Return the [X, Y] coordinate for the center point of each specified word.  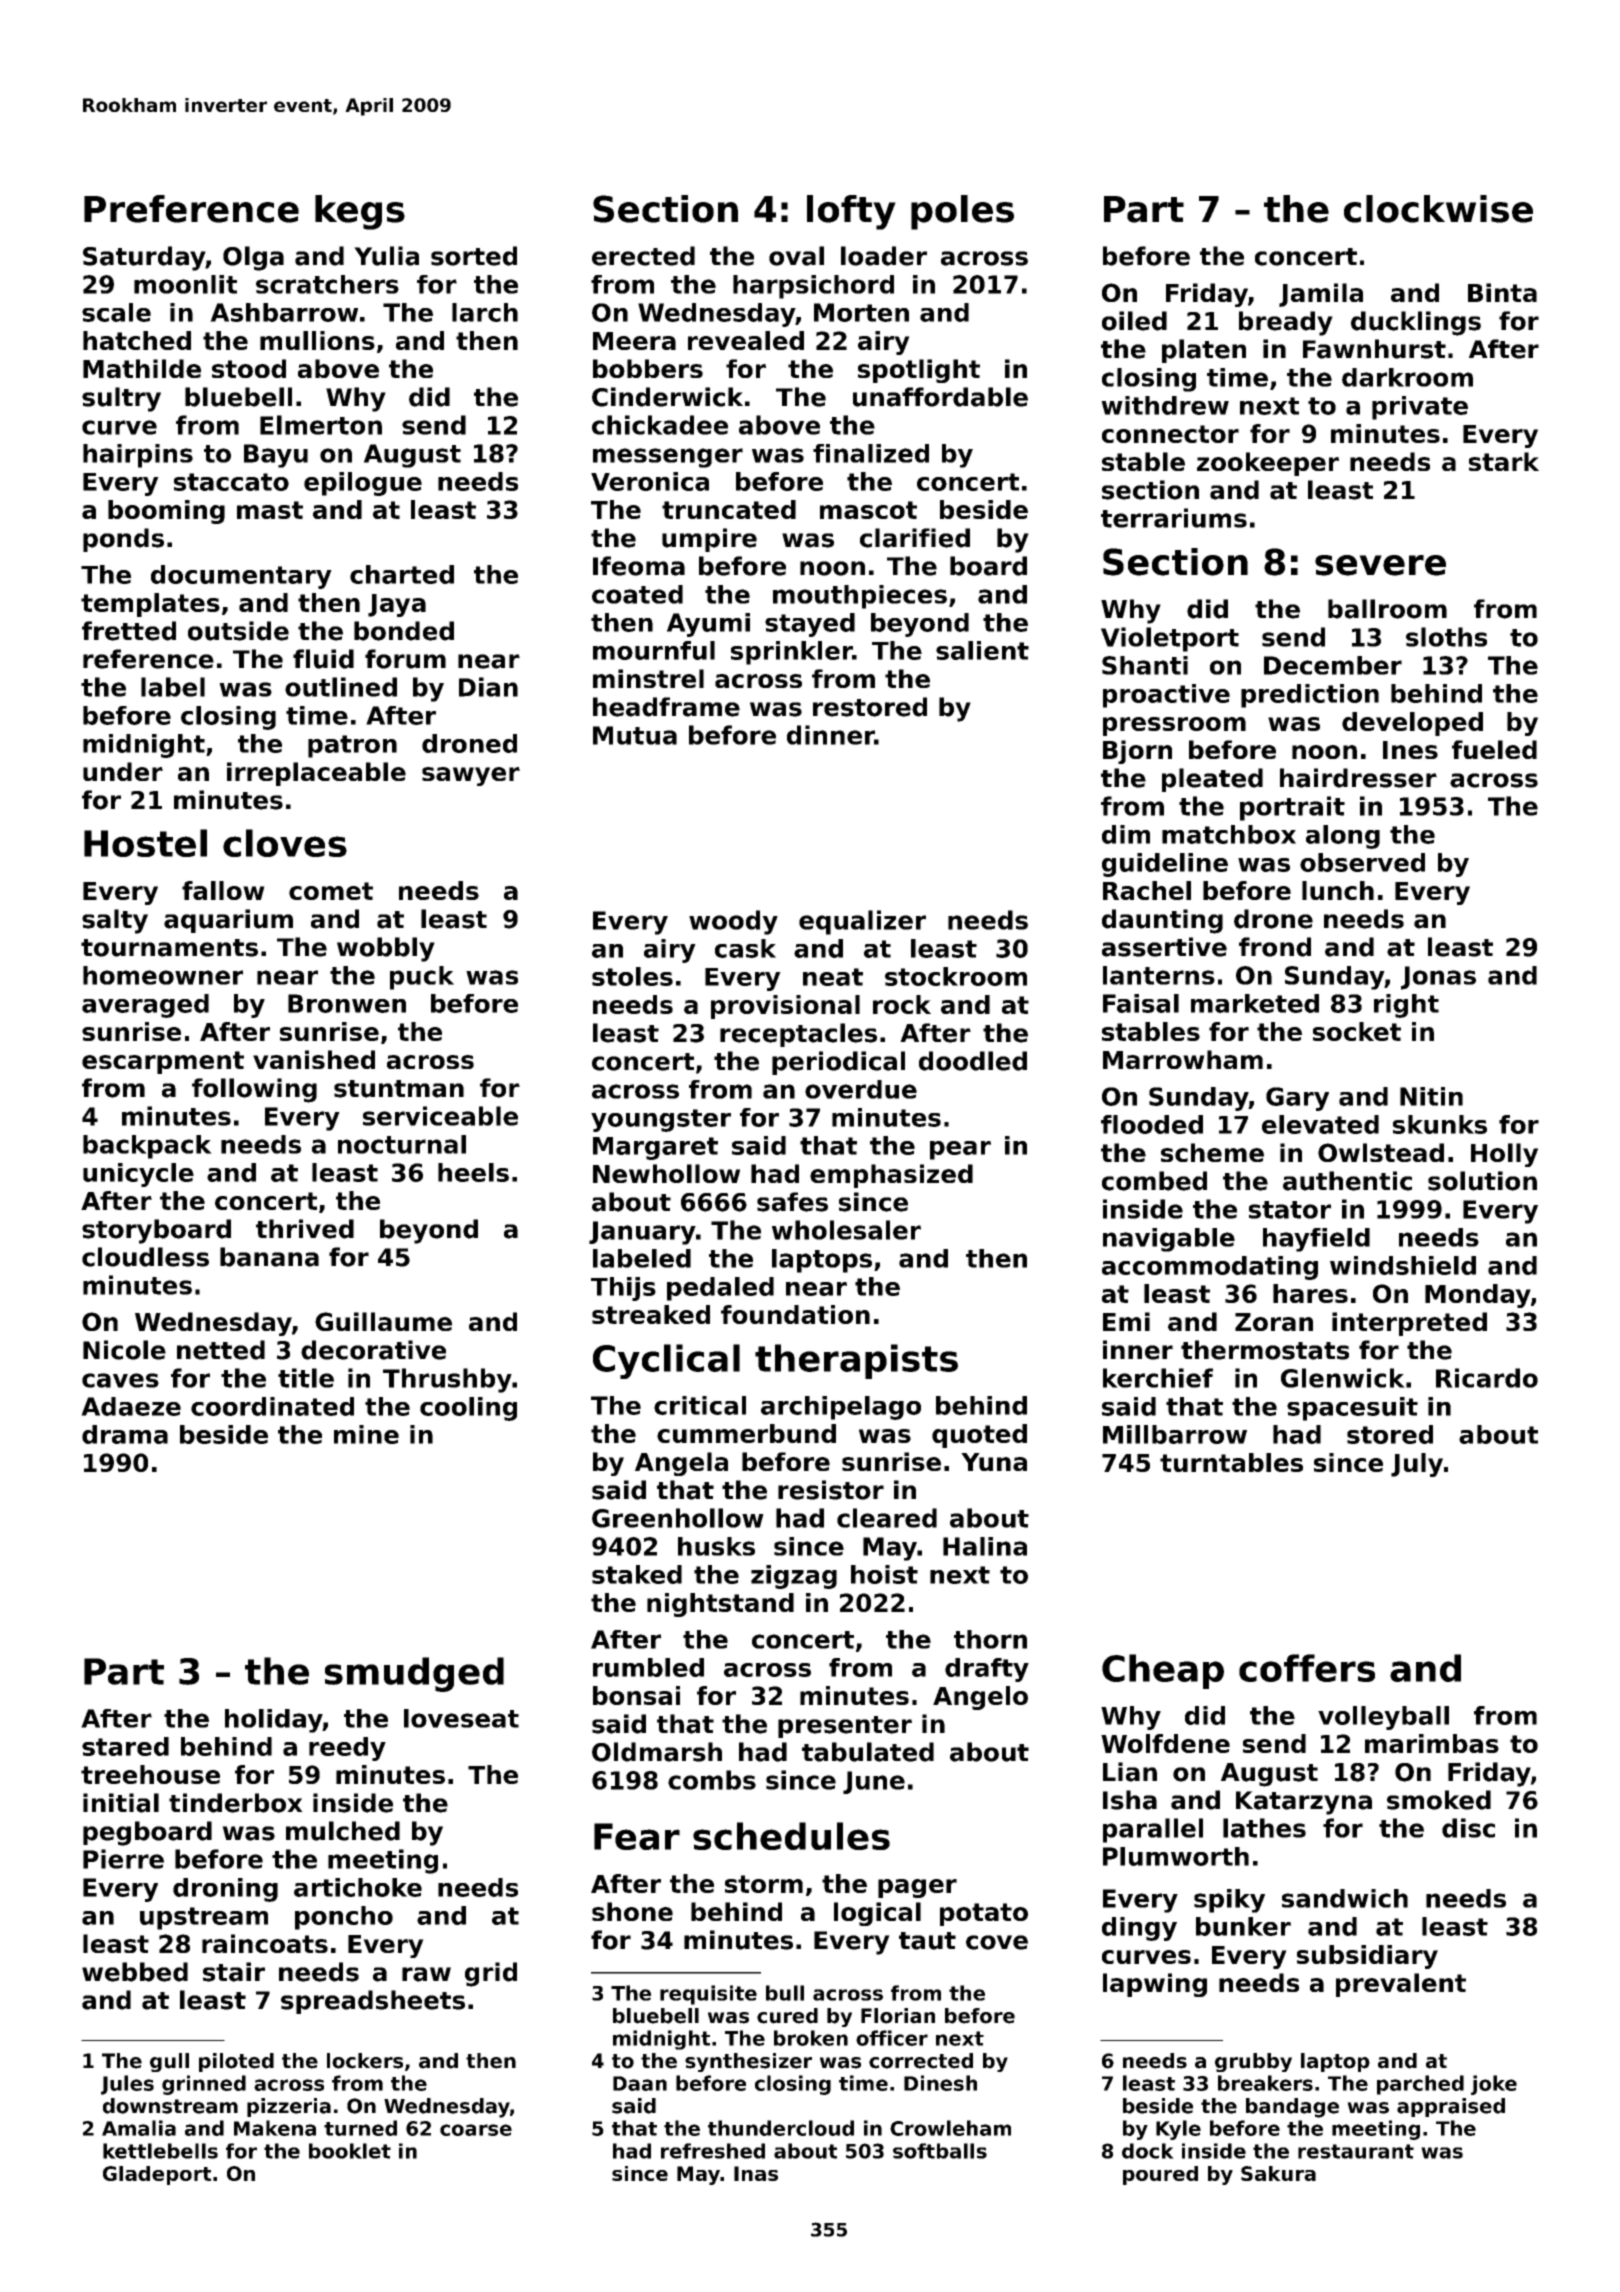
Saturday [144, 258]
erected [643, 256]
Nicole [124, 1350]
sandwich [1345, 1898]
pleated [1212, 780]
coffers [1307, 1668]
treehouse [150, 1774]
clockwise [1438, 209]
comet [331, 891]
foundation [795, 1314]
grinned [204, 2085]
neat [833, 977]
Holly [1504, 1155]
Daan [640, 2083]
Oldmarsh [657, 1752]
